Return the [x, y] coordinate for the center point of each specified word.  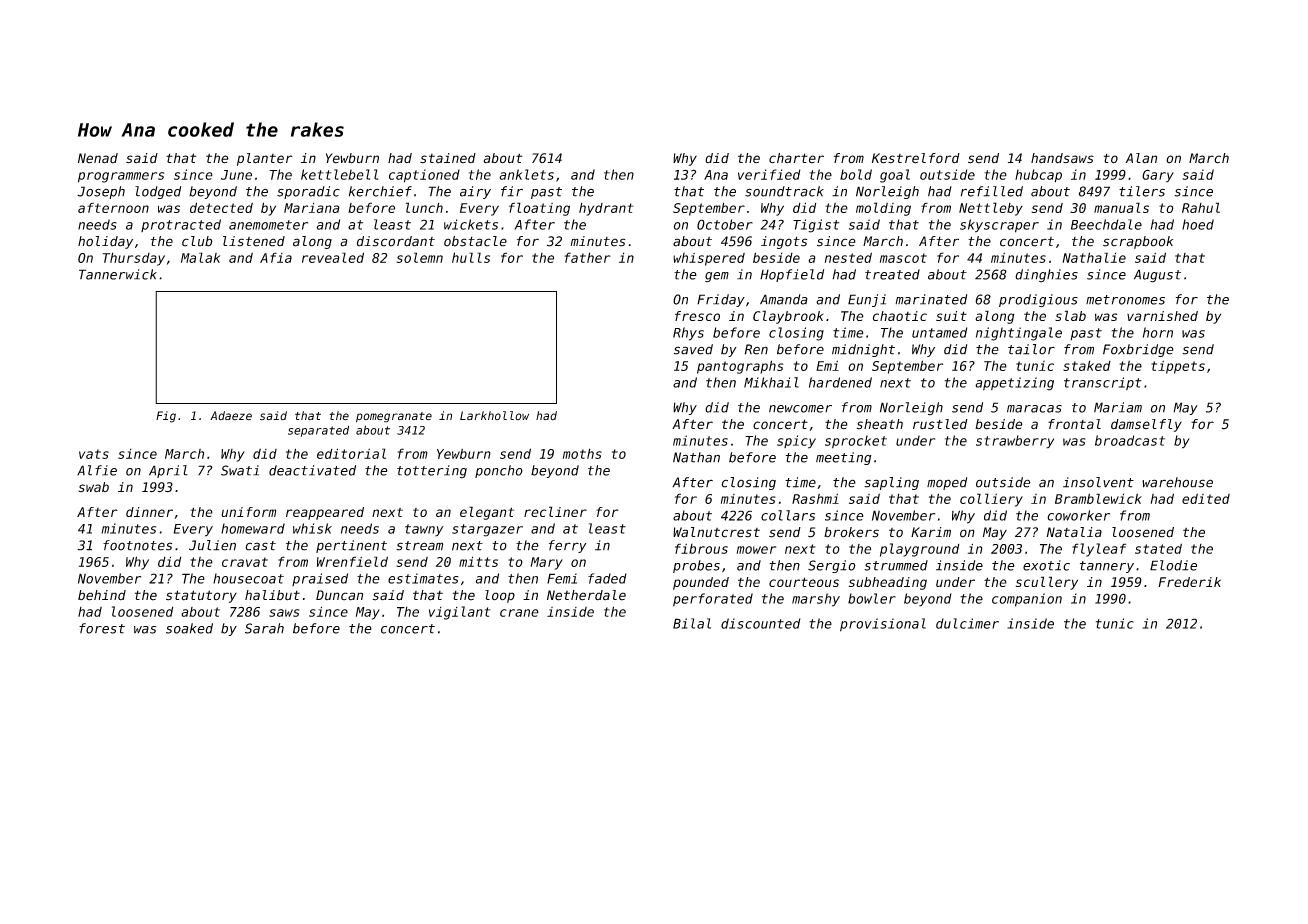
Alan [1141, 158]
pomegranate [394, 417]
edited [1206, 498]
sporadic [308, 192]
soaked [189, 628]
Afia [276, 257]
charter [796, 158]
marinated [931, 299]
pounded [701, 583]
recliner [555, 511]
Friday [721, 300]
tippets [1178, 367]
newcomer [800, 409]
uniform [248, 512]
